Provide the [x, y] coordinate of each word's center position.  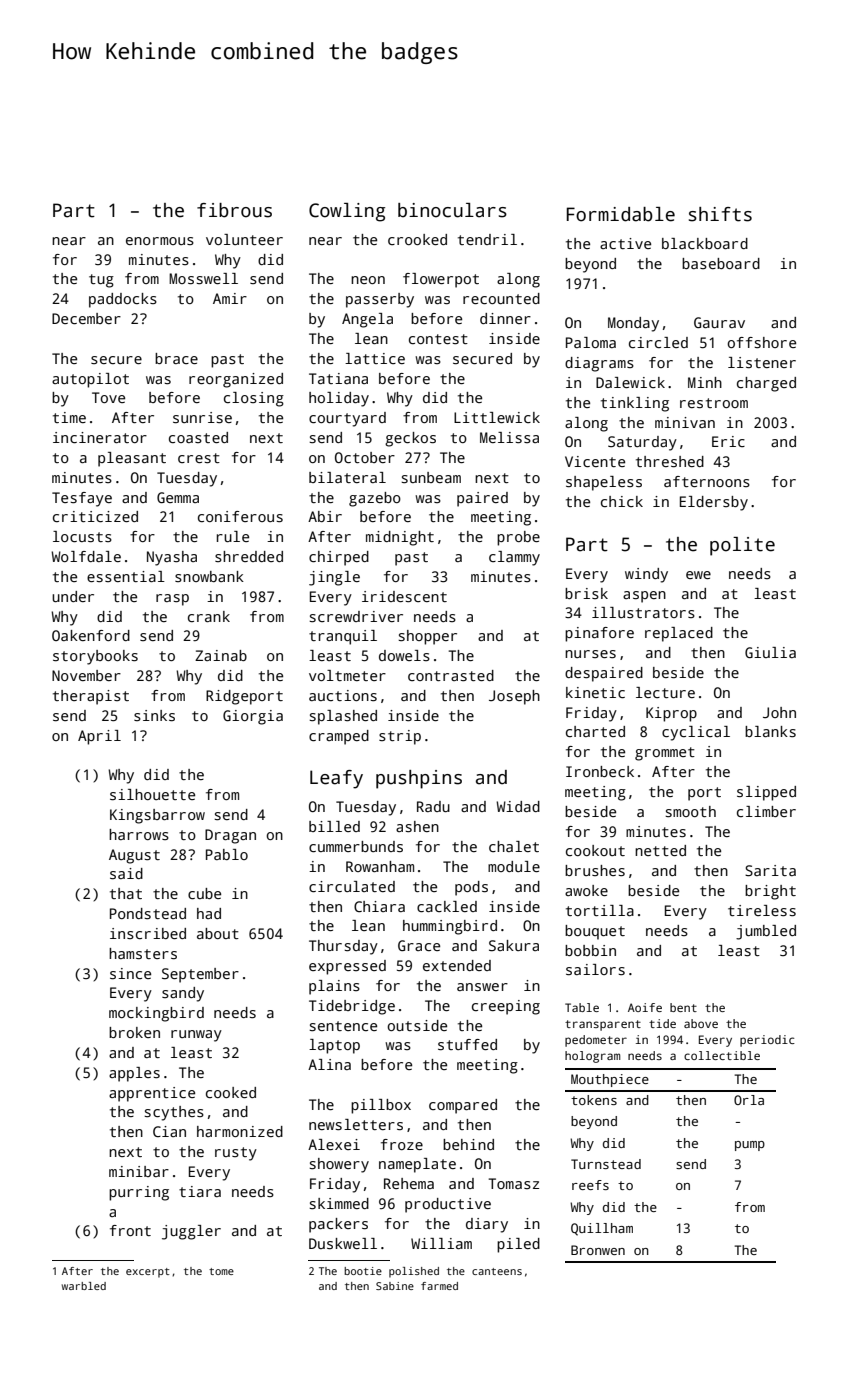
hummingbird [450, 927]
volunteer [244, 239]
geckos [410, 439]
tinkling [635, 404]
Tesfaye [82, 499]
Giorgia [253, 717]
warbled [84, 1286]
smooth [690, 811]
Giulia [770, 652]
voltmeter [347, 675]
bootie [363, 1271]
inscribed [148, 933]
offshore [761, 342]
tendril [487, 239]
